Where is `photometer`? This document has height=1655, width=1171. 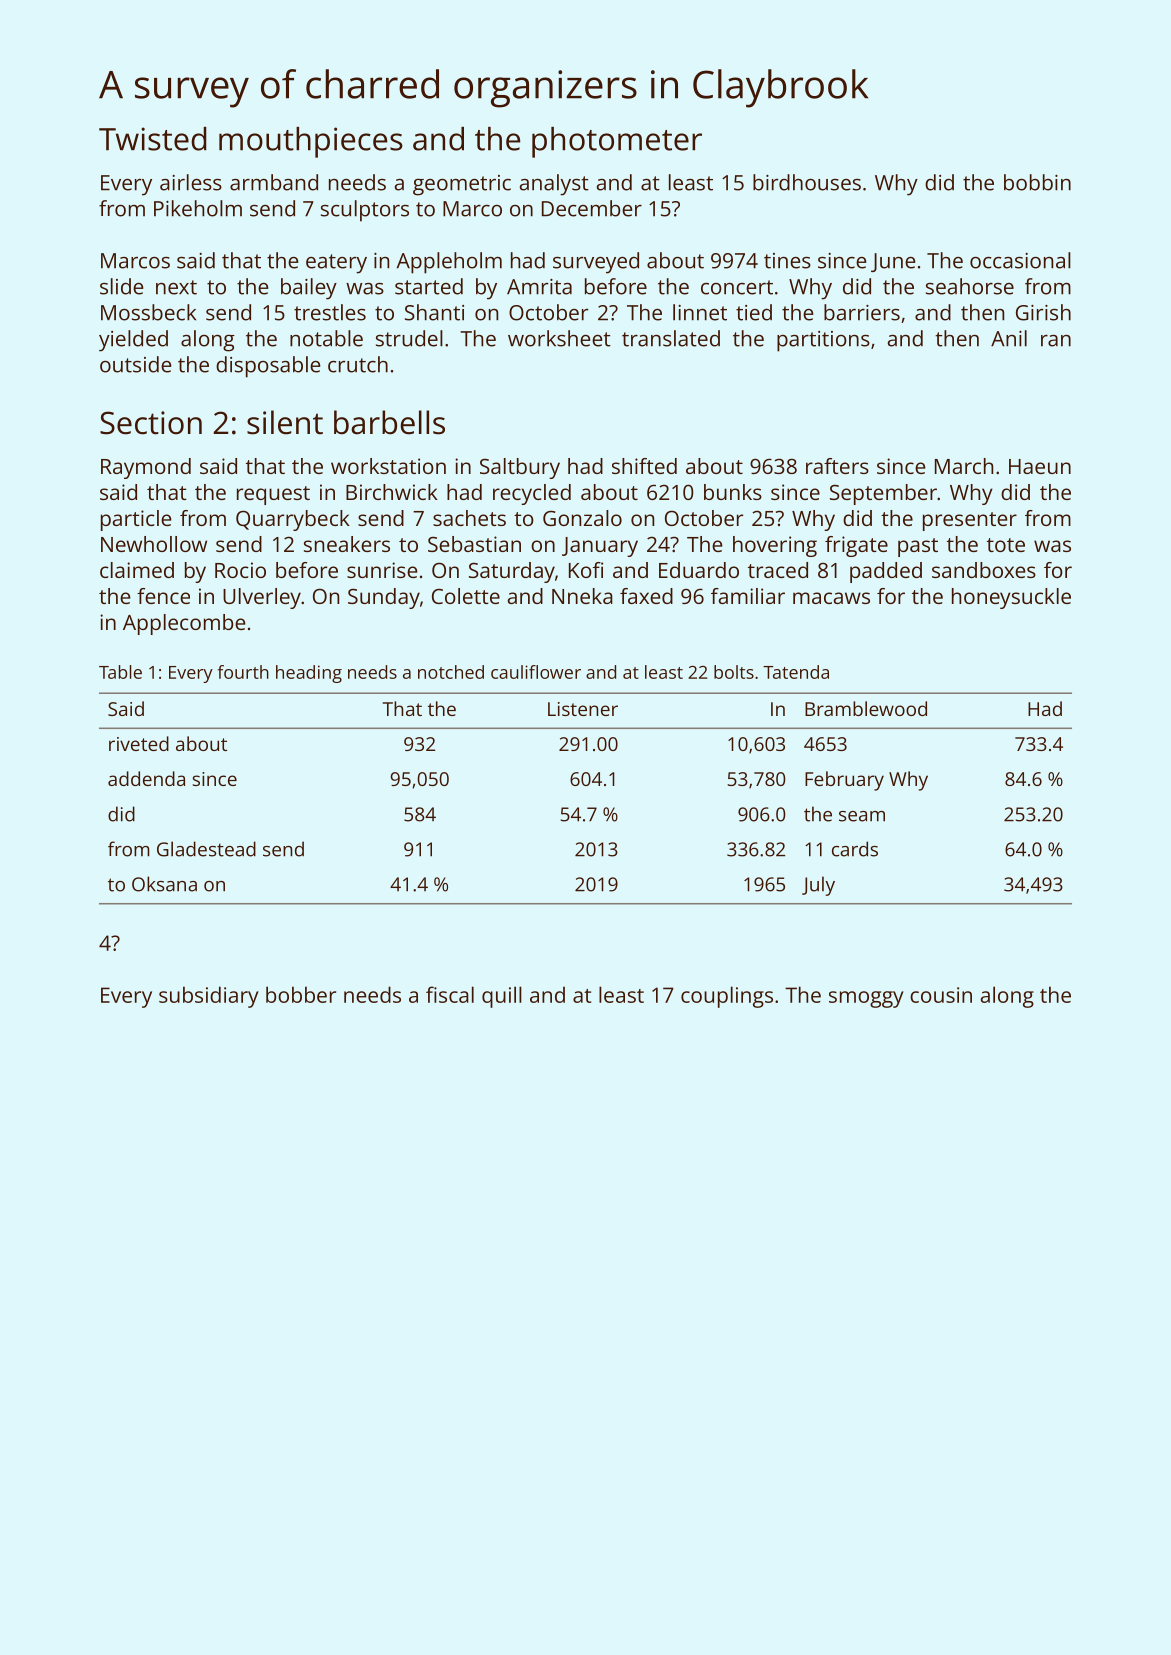 photometer is located at coordinates (617, 142).
